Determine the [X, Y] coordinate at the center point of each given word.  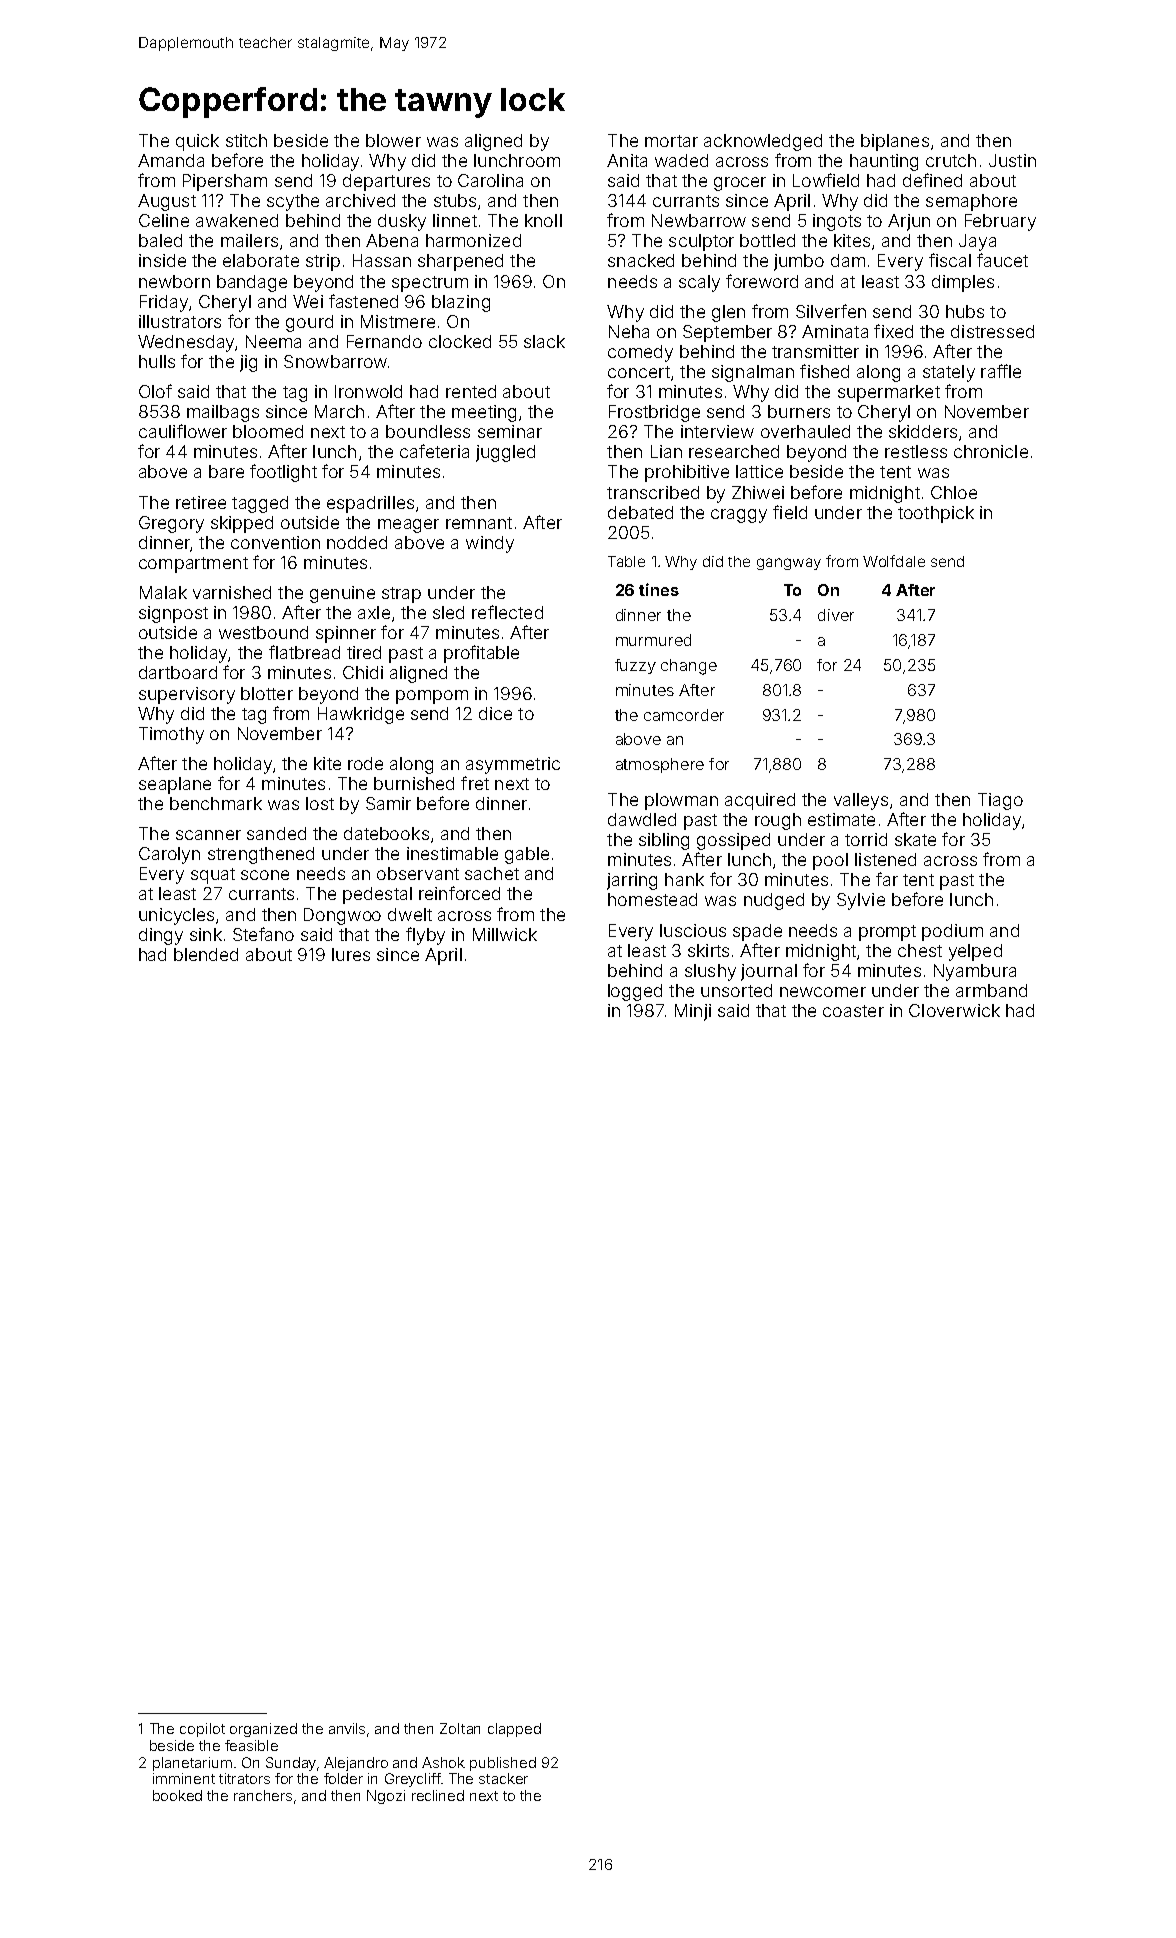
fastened [363, 301]
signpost [173, 614]
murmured [653, 640]
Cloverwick [954, 1010]
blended [206, 954]
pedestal [377, 895]
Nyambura [975, 972]
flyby [425, 936]
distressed [992, 331]
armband [991, 990]
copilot [202, 1730]
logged [635, 992]
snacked [641, 260]
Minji [693, 1012]
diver [836, 615]
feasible [251, 1745]
